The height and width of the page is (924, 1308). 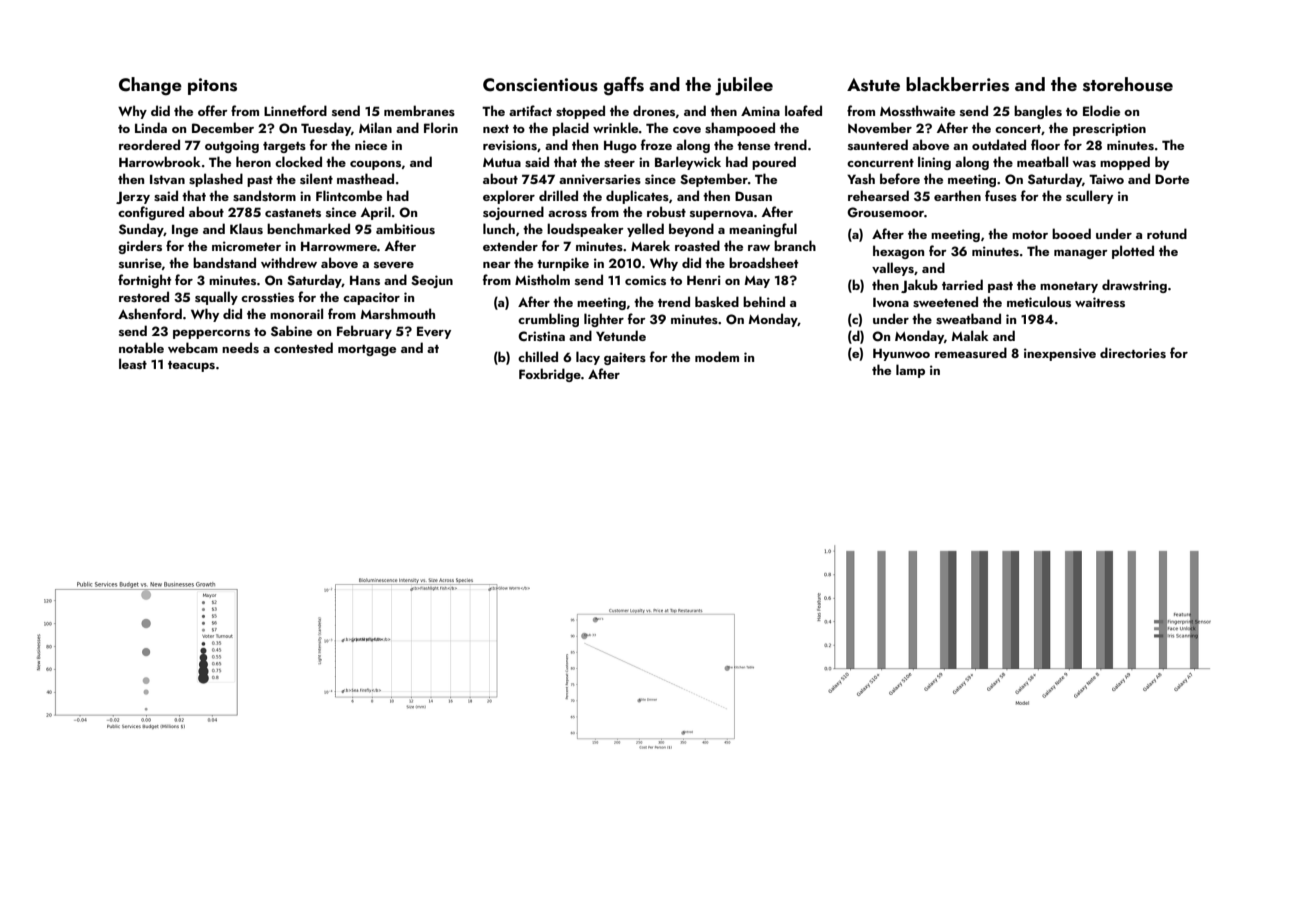 What do you see at coordinates (538, 356) in the page?
I see `chilled` at bounding box center [538, 356].
